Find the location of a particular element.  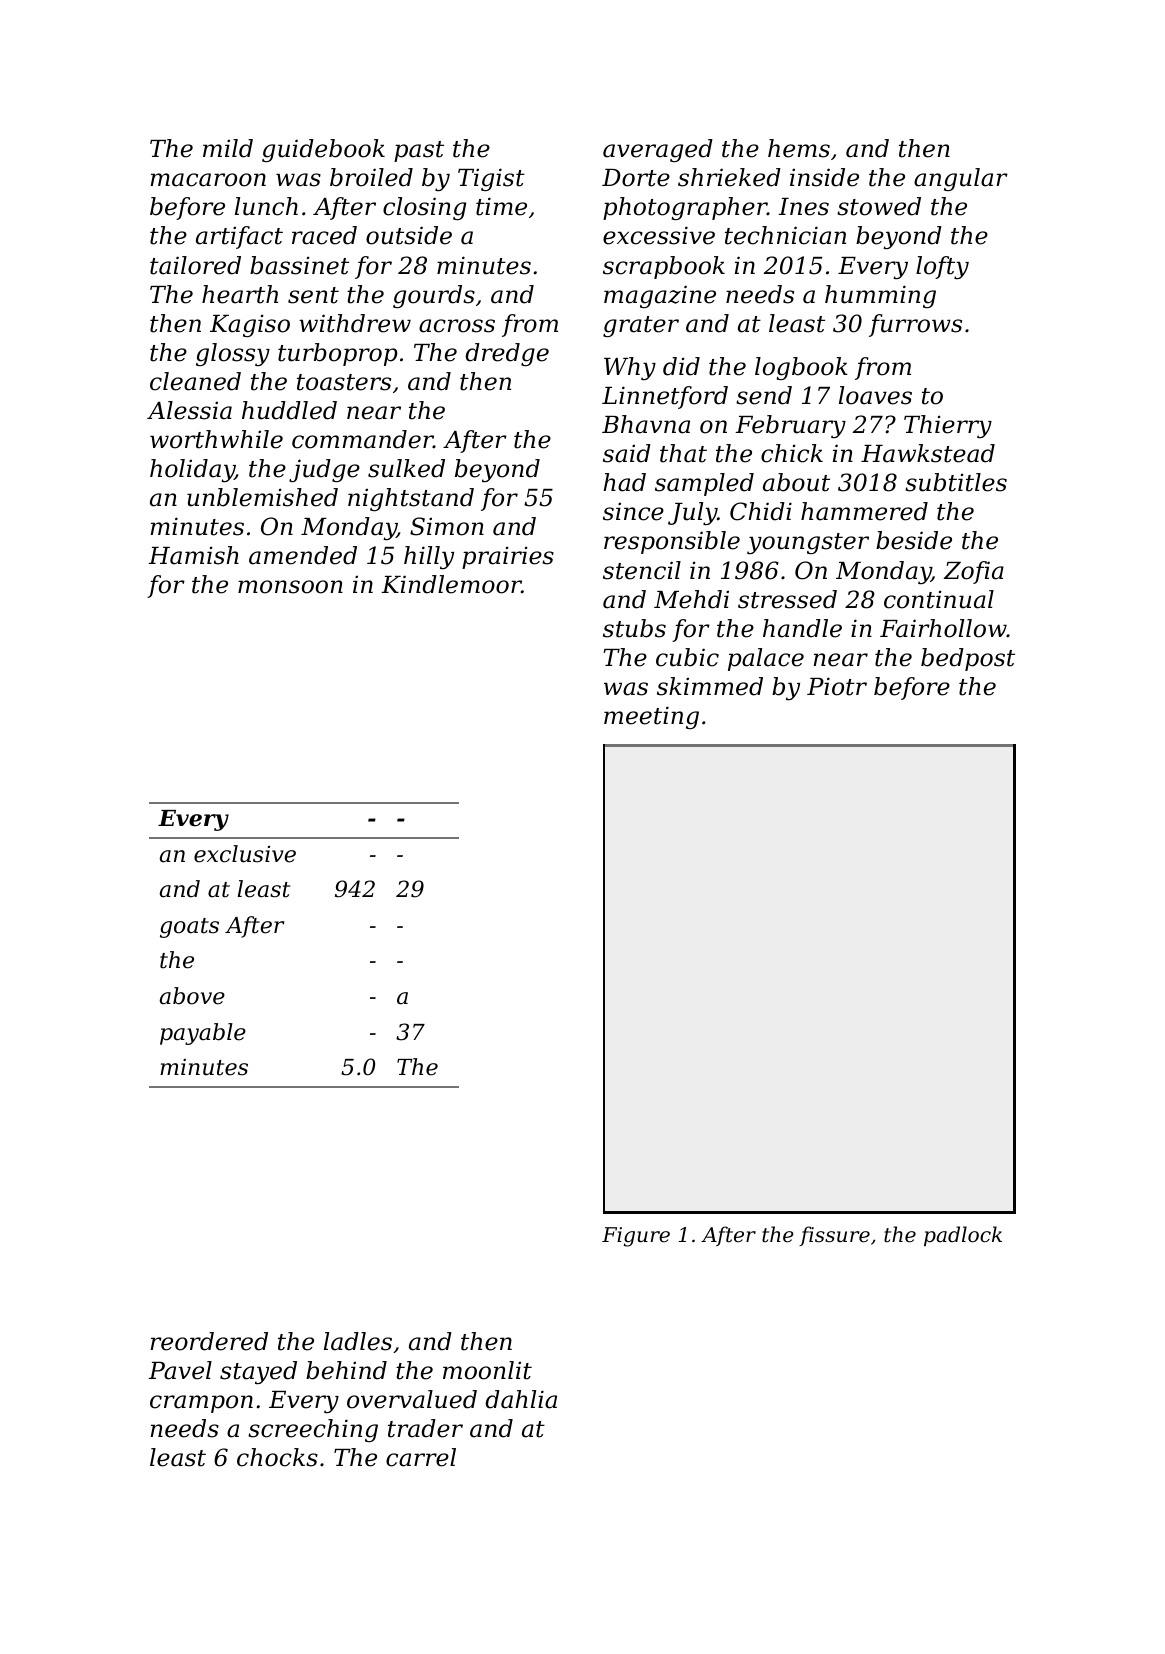

lofty is located at coordinates (942, 267).
